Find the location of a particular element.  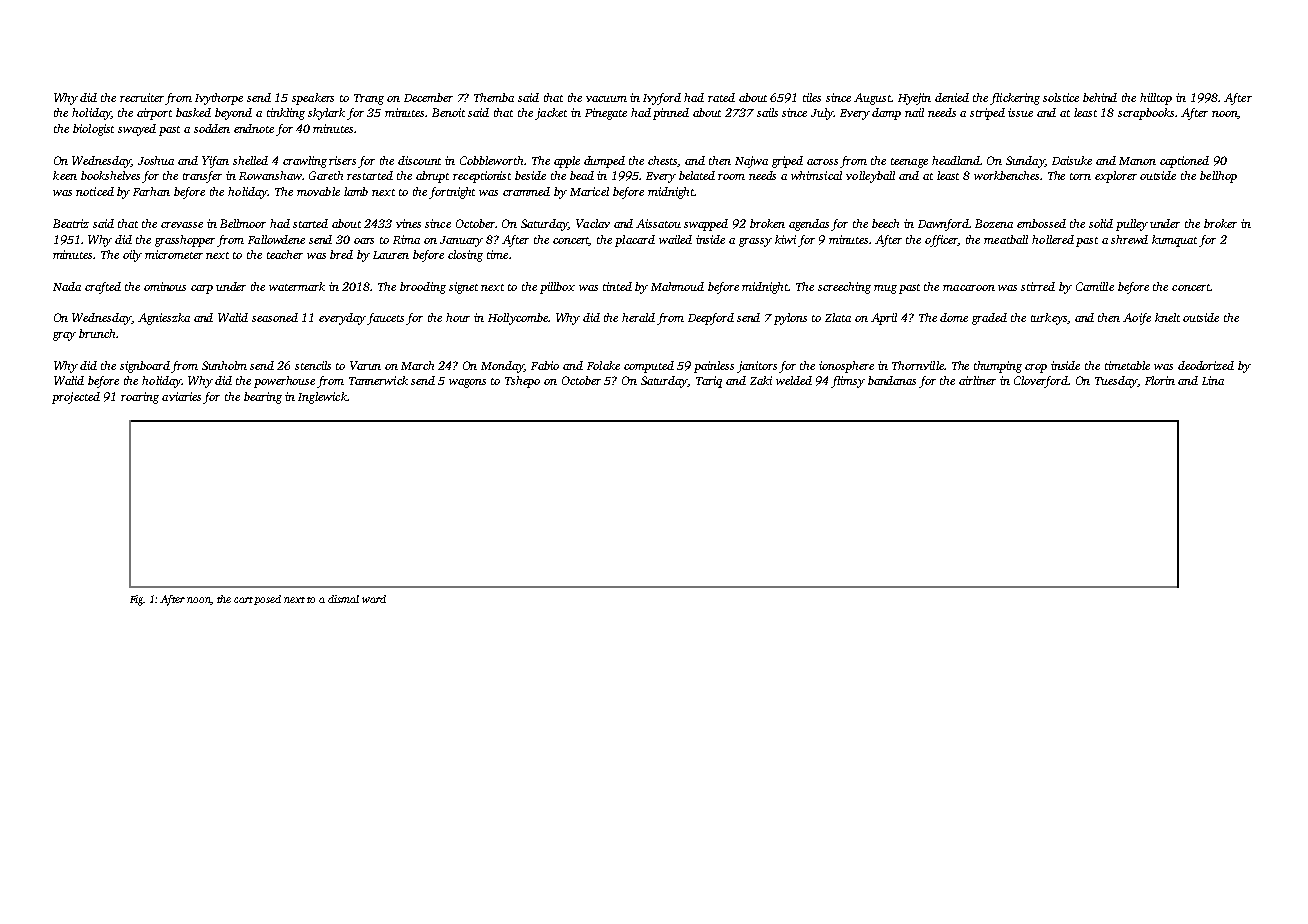

hilltop is located at coordinates (1156, 99).
